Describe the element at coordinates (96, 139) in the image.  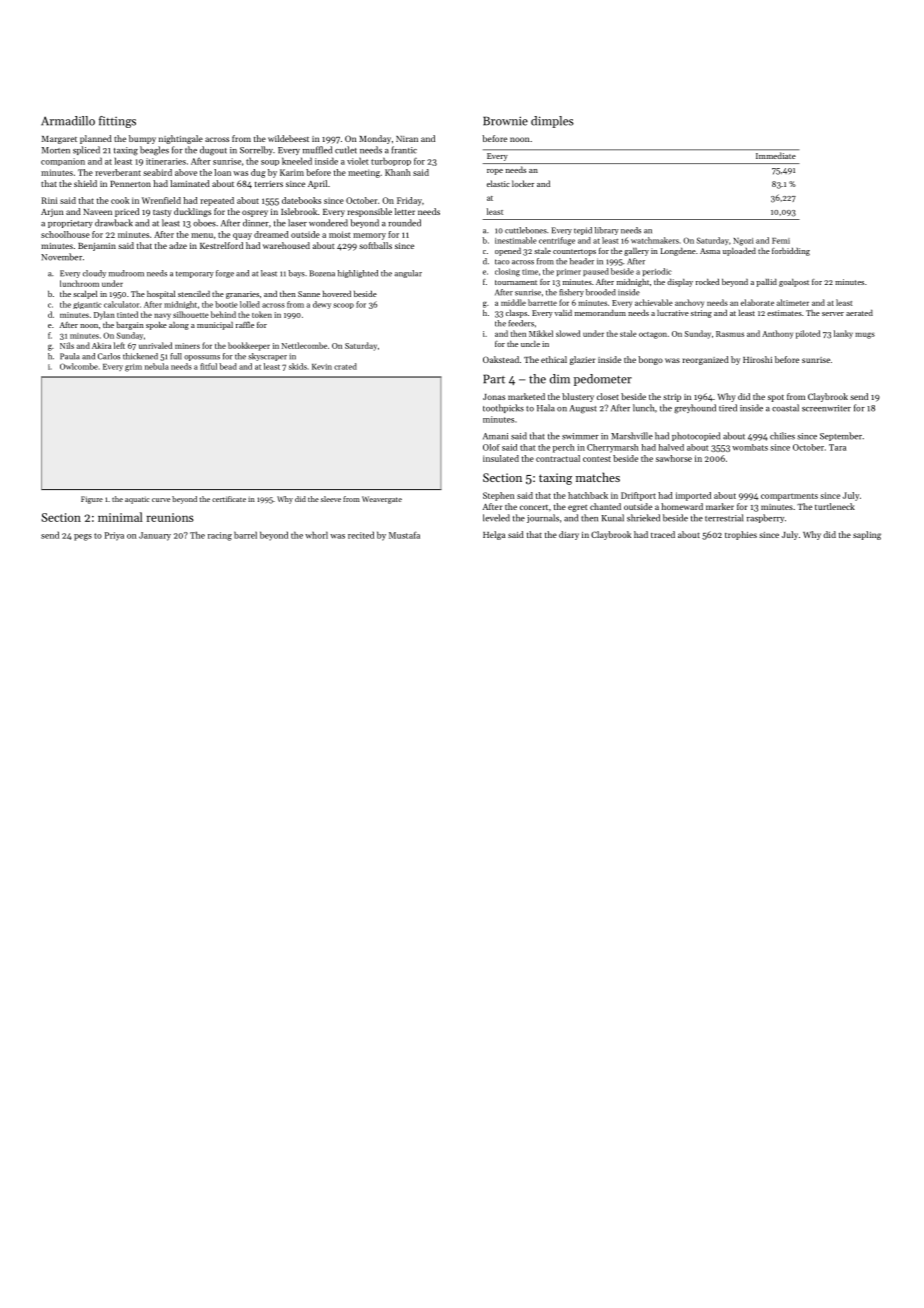
I see `planned` at that location.
